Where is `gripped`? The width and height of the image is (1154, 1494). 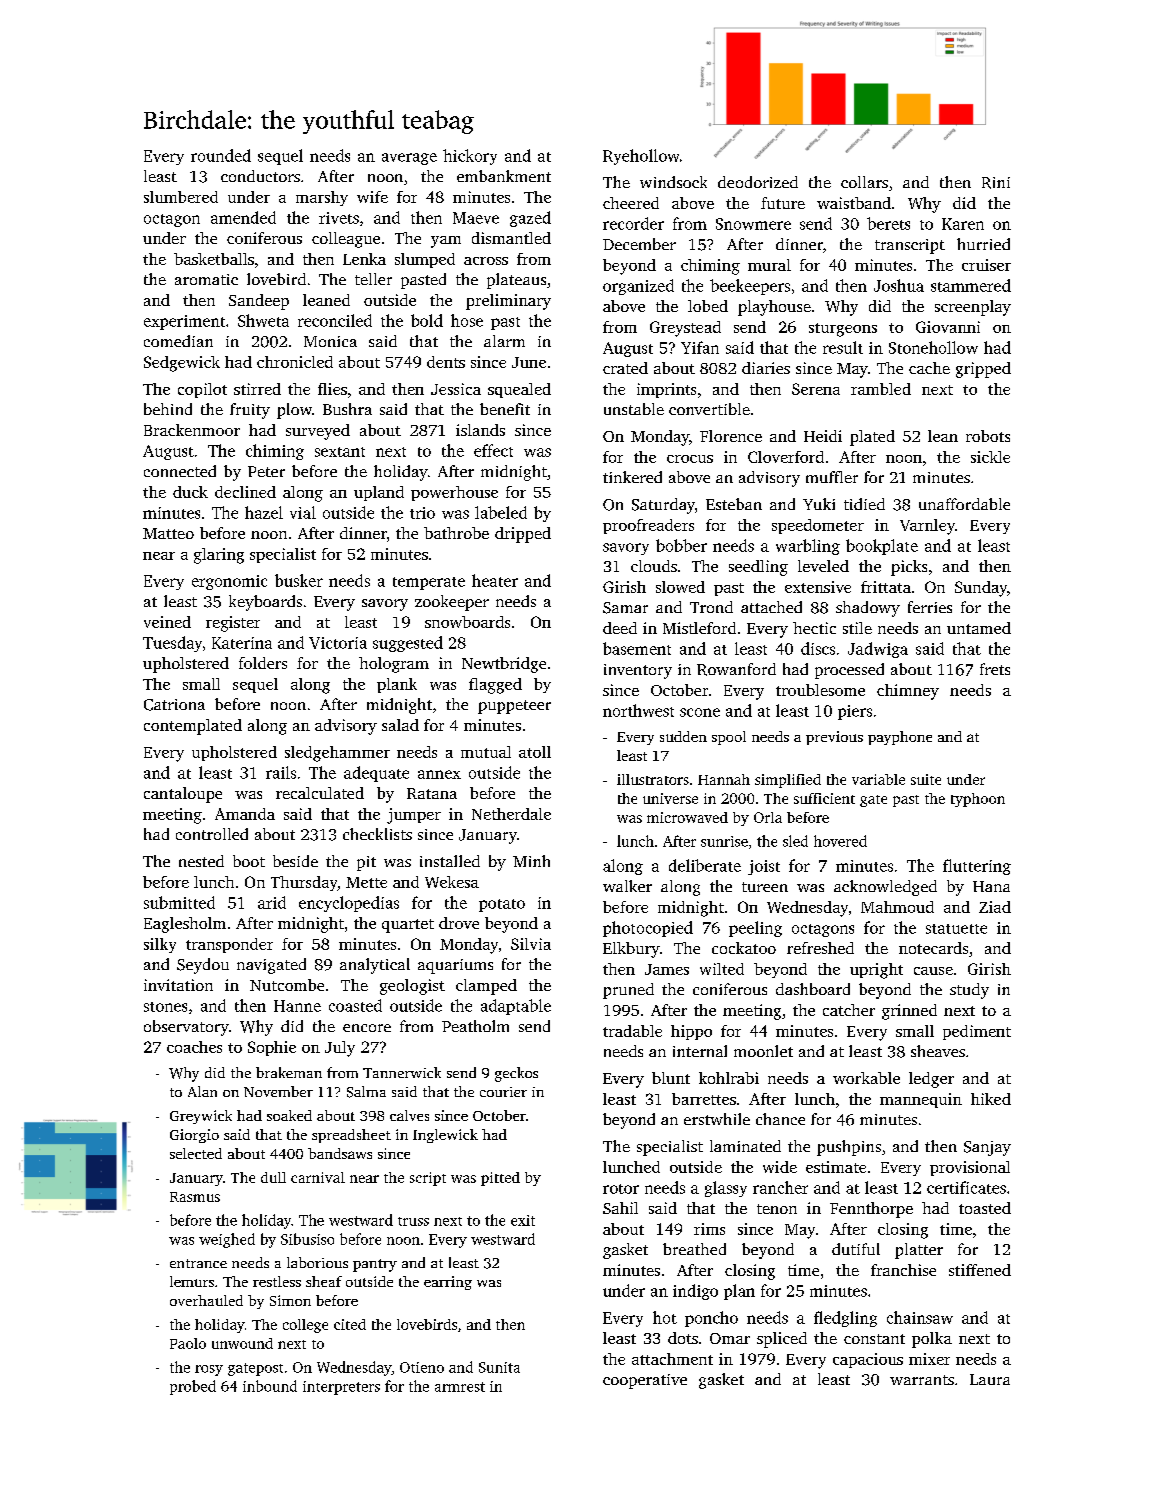 gripped is located at coordinates (983, 370).
